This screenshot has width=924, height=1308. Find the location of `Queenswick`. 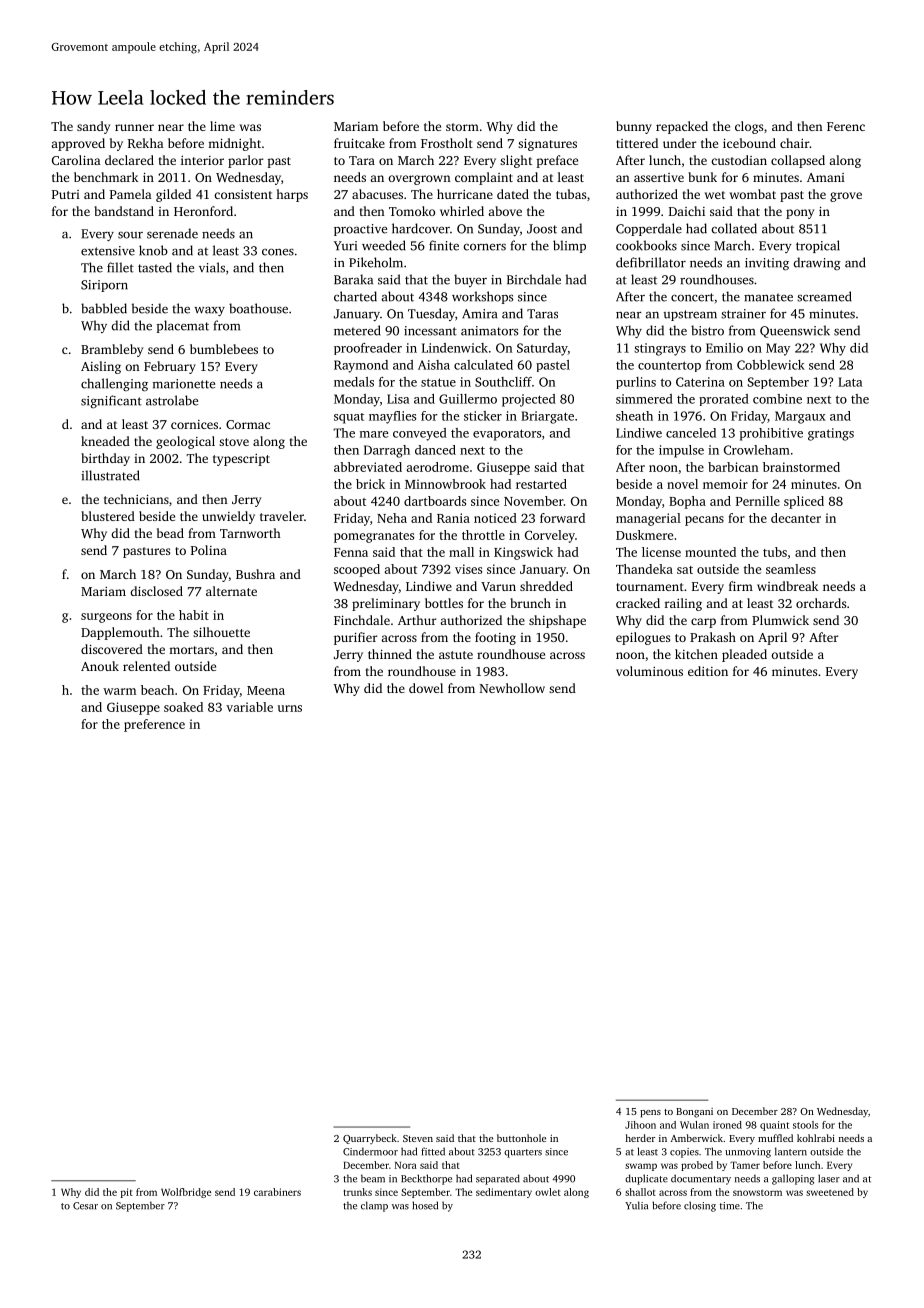

Queenswick is located at coordinates (795, 331).
